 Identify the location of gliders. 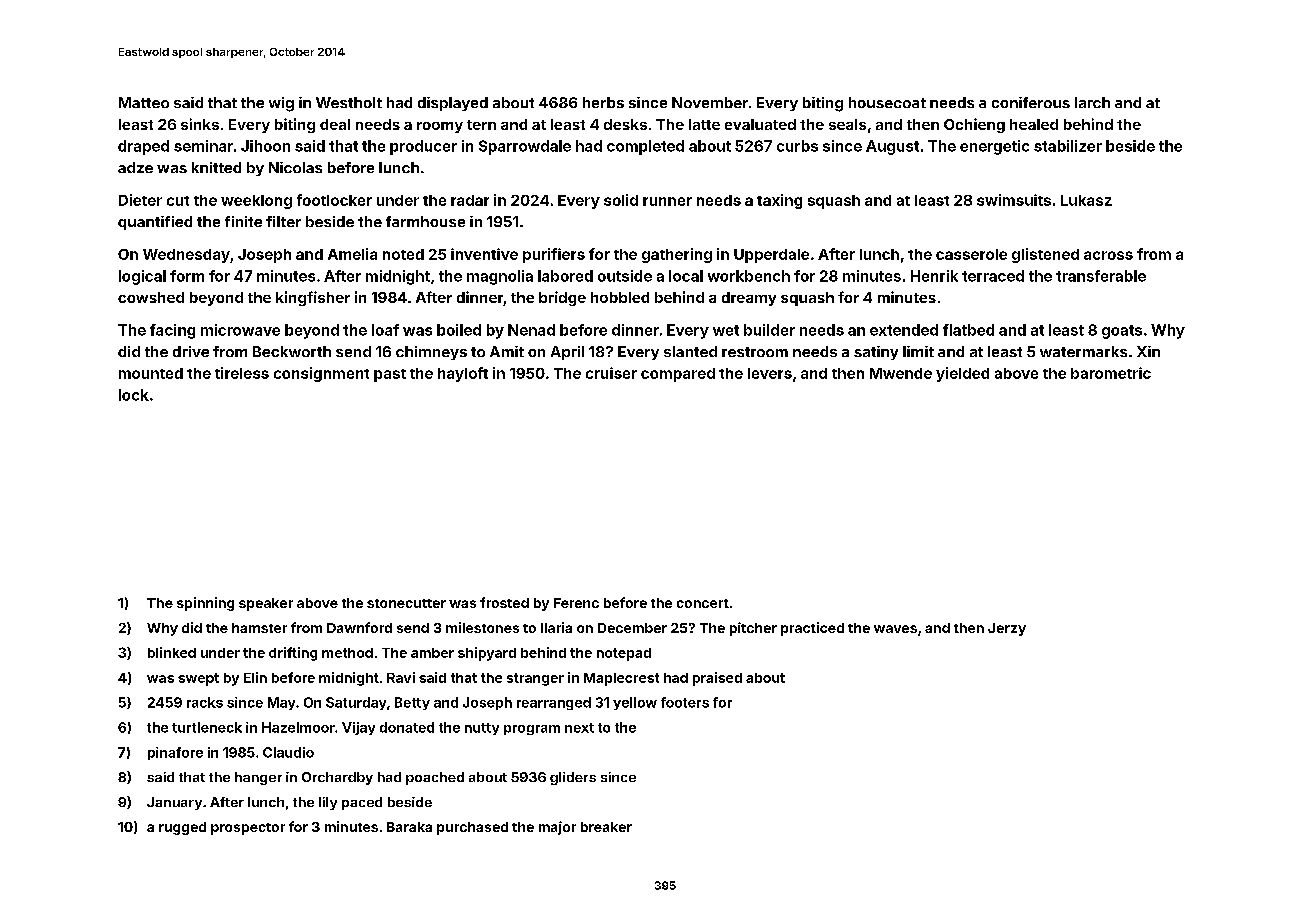
(573, 778).
